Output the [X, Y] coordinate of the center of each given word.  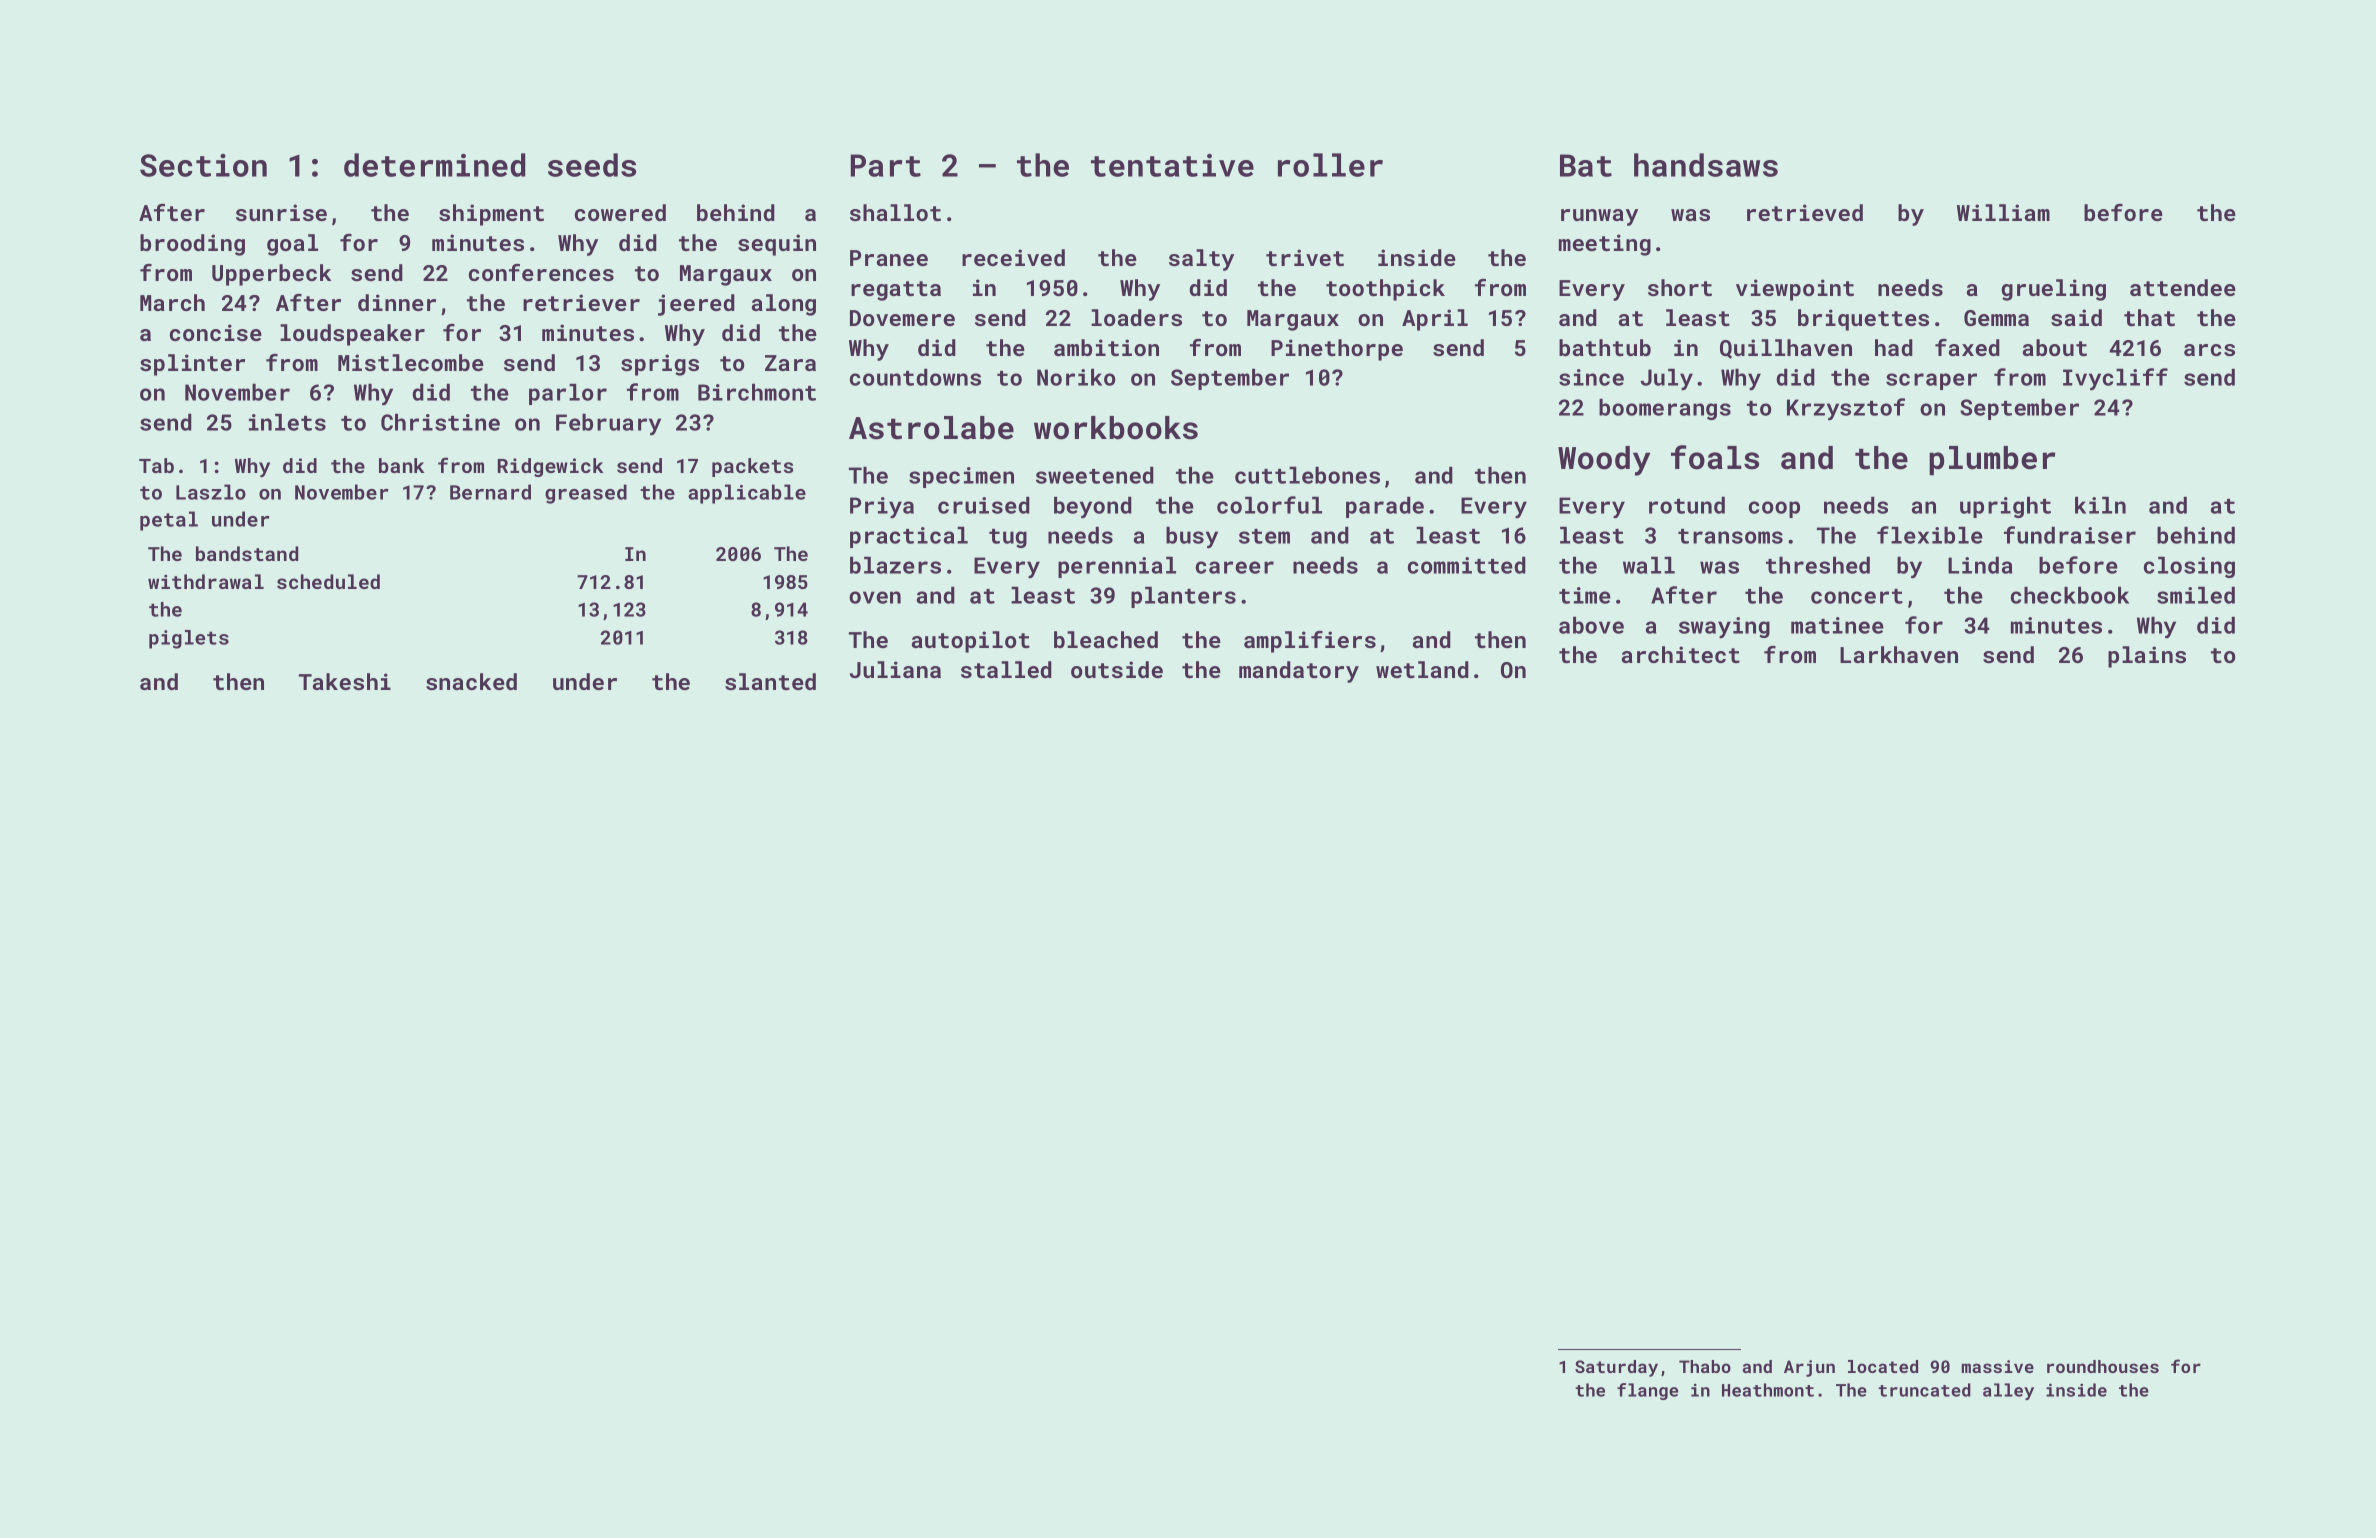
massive [1998, 1366]
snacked [471, 681]
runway [1599, 217]
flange [1647, 1391]
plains [2147, 657]
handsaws [1706, 165]
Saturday [1616, 1368]
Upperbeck [271, 275]
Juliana [895, 669]
